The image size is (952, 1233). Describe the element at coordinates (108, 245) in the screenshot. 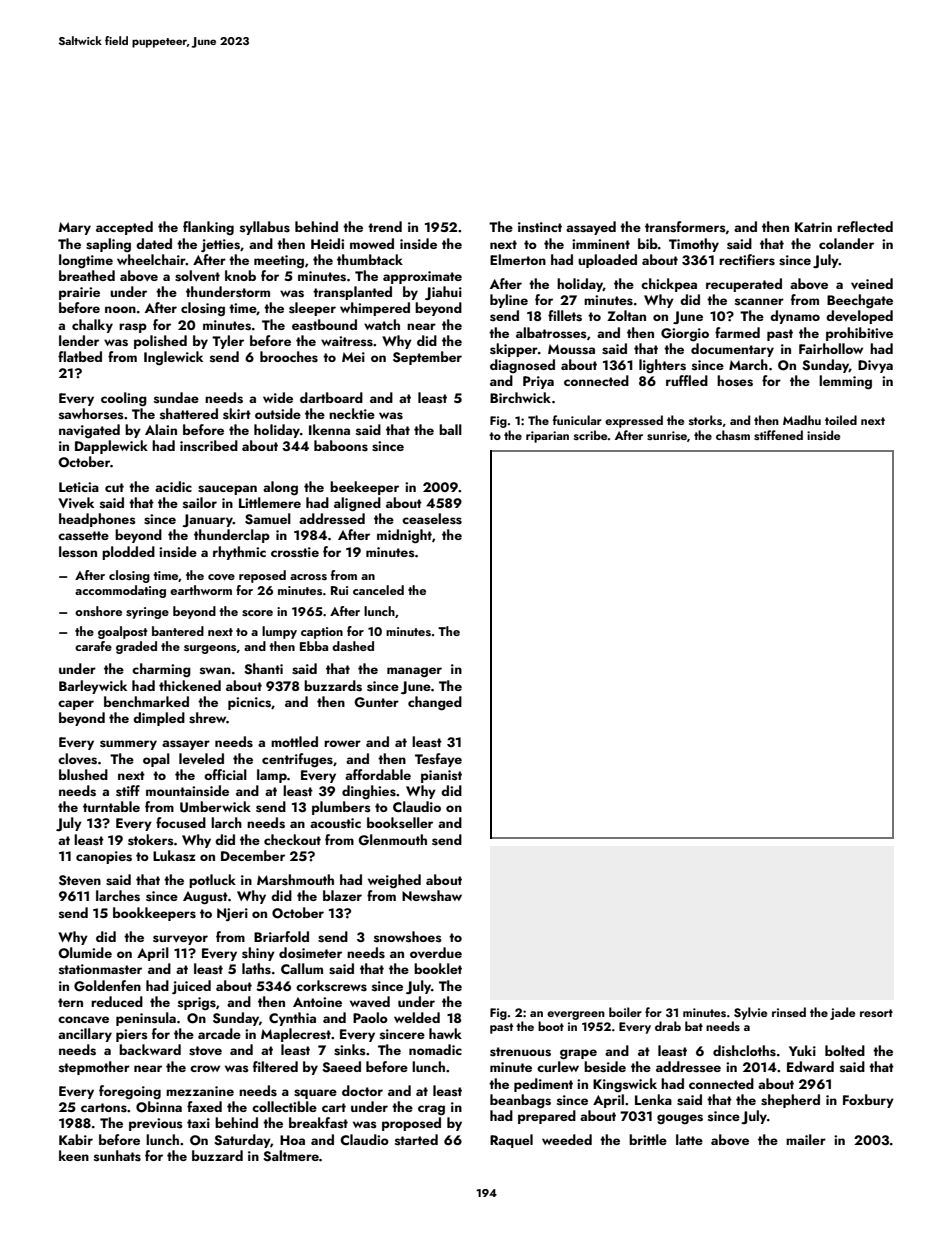

I see `sapling` at that location.
